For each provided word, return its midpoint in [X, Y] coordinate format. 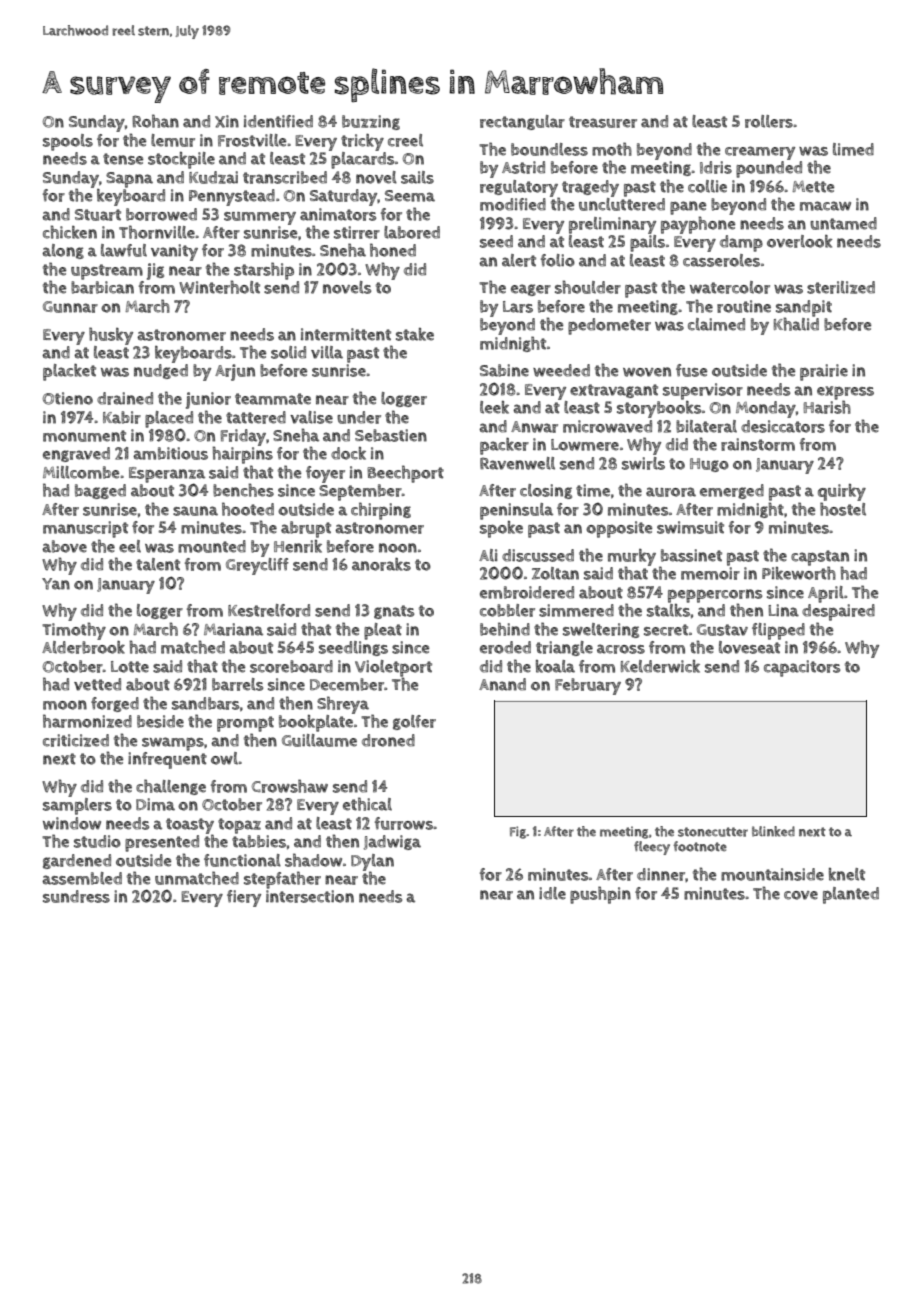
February [588, 686]
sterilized [841, 287]
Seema [410, 196]
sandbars [206, 703]
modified [513, 204]
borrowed [161, 214]
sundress [76, 896]
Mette [813, 187]
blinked [773, 831]
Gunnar [70, 307]
